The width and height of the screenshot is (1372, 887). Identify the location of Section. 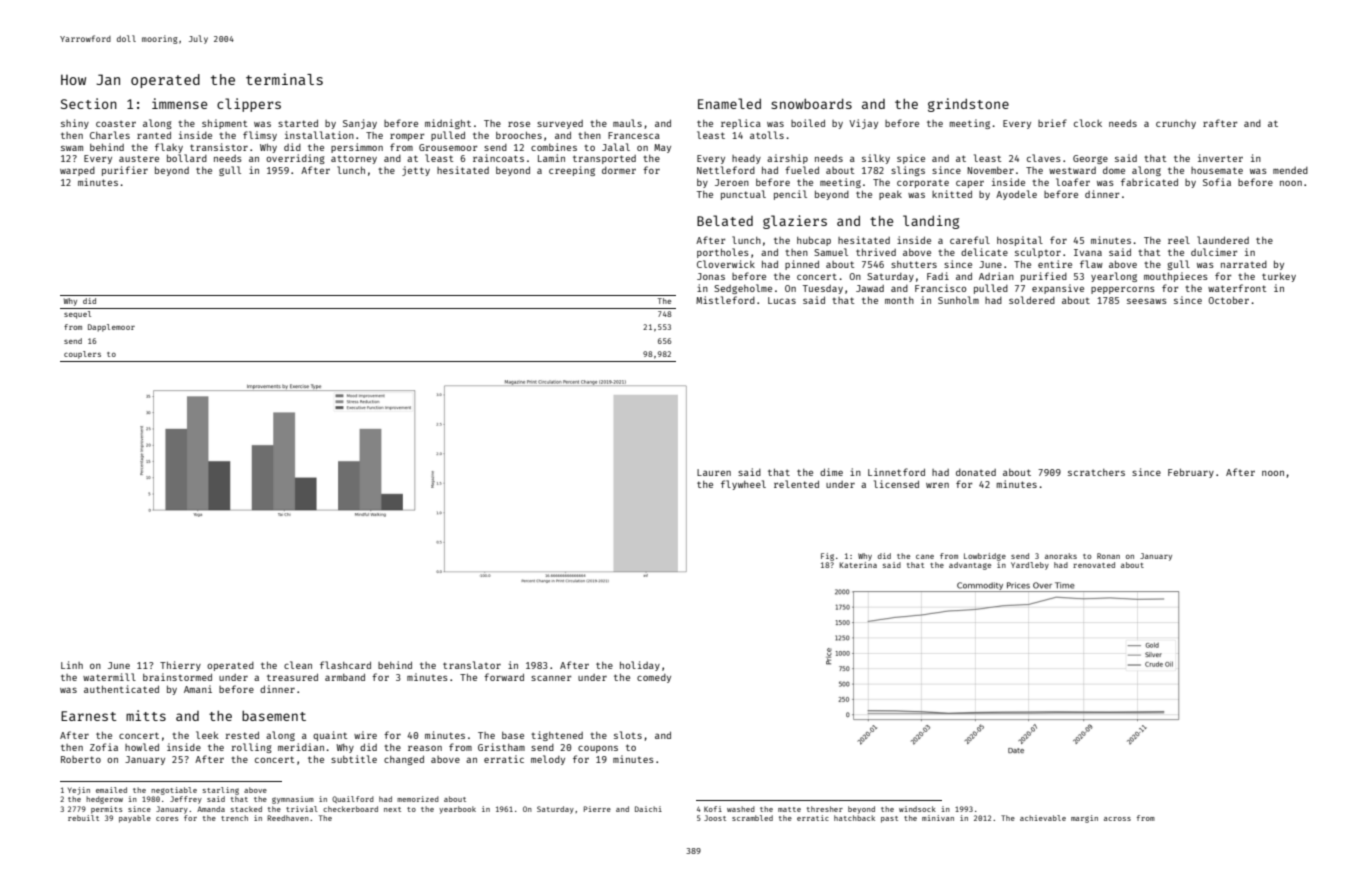
(89, 103).
